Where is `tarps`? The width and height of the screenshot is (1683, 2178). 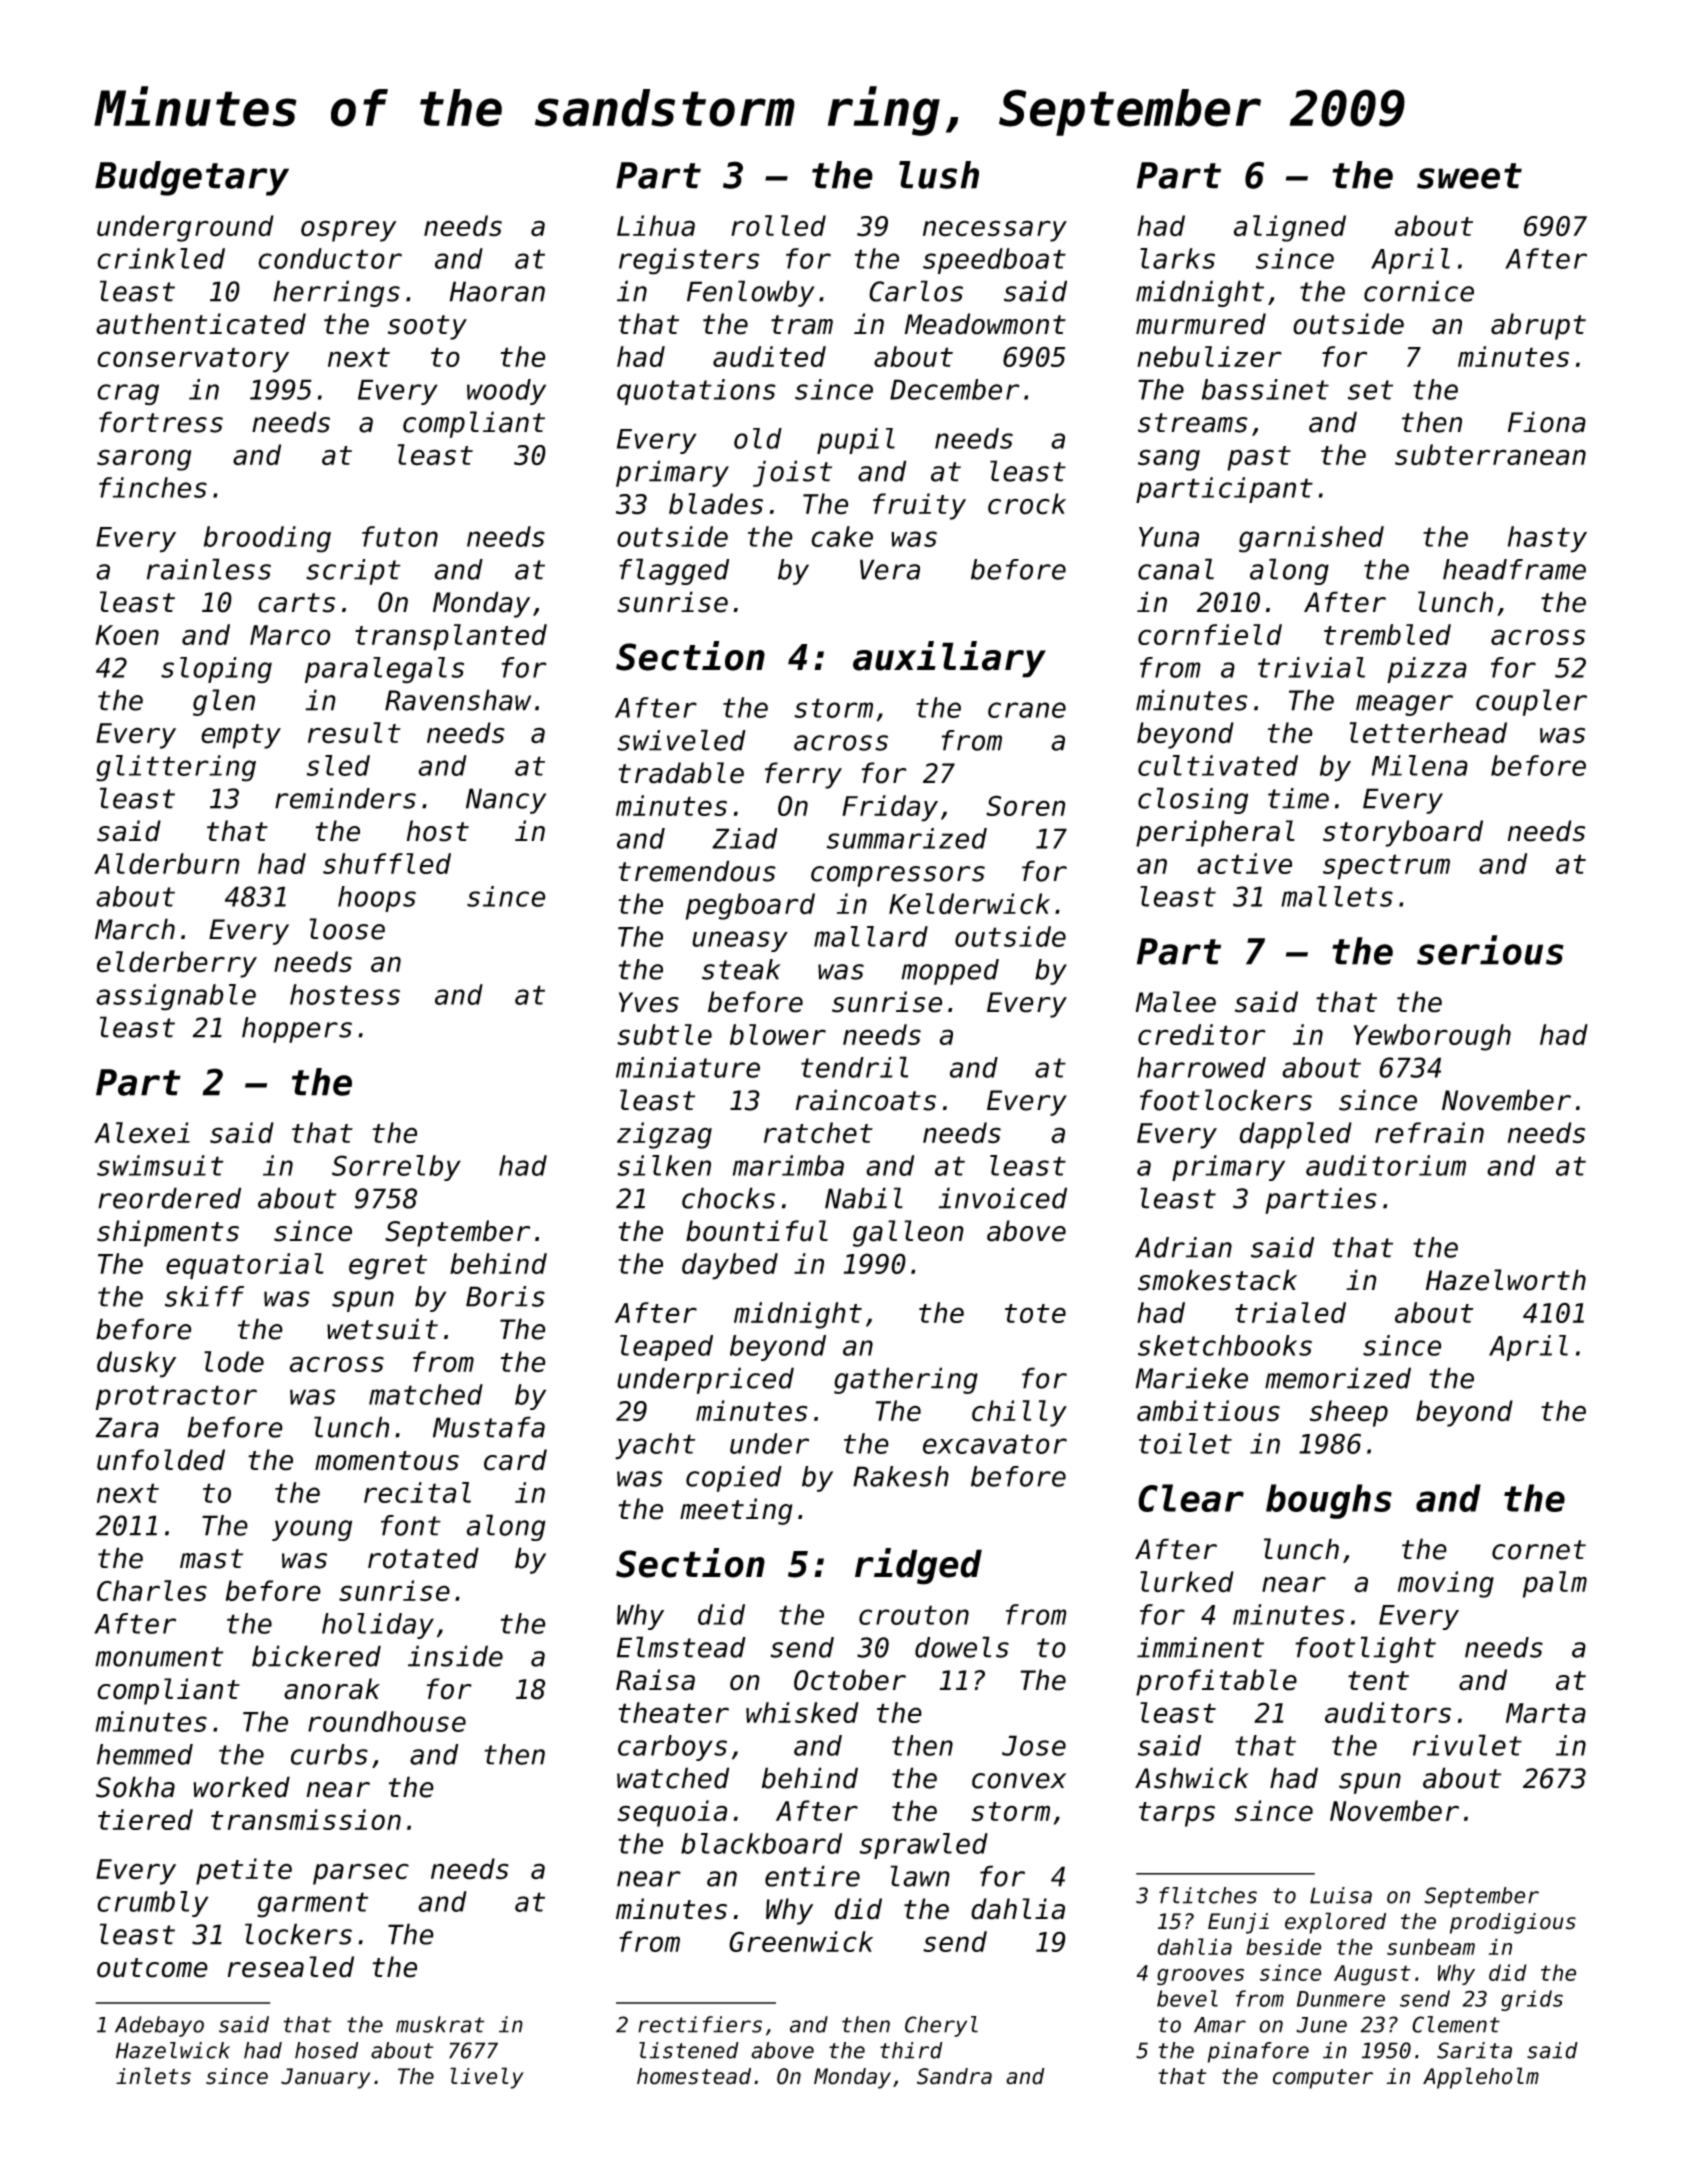
tarps is located at coordinates (1177, 1814).
